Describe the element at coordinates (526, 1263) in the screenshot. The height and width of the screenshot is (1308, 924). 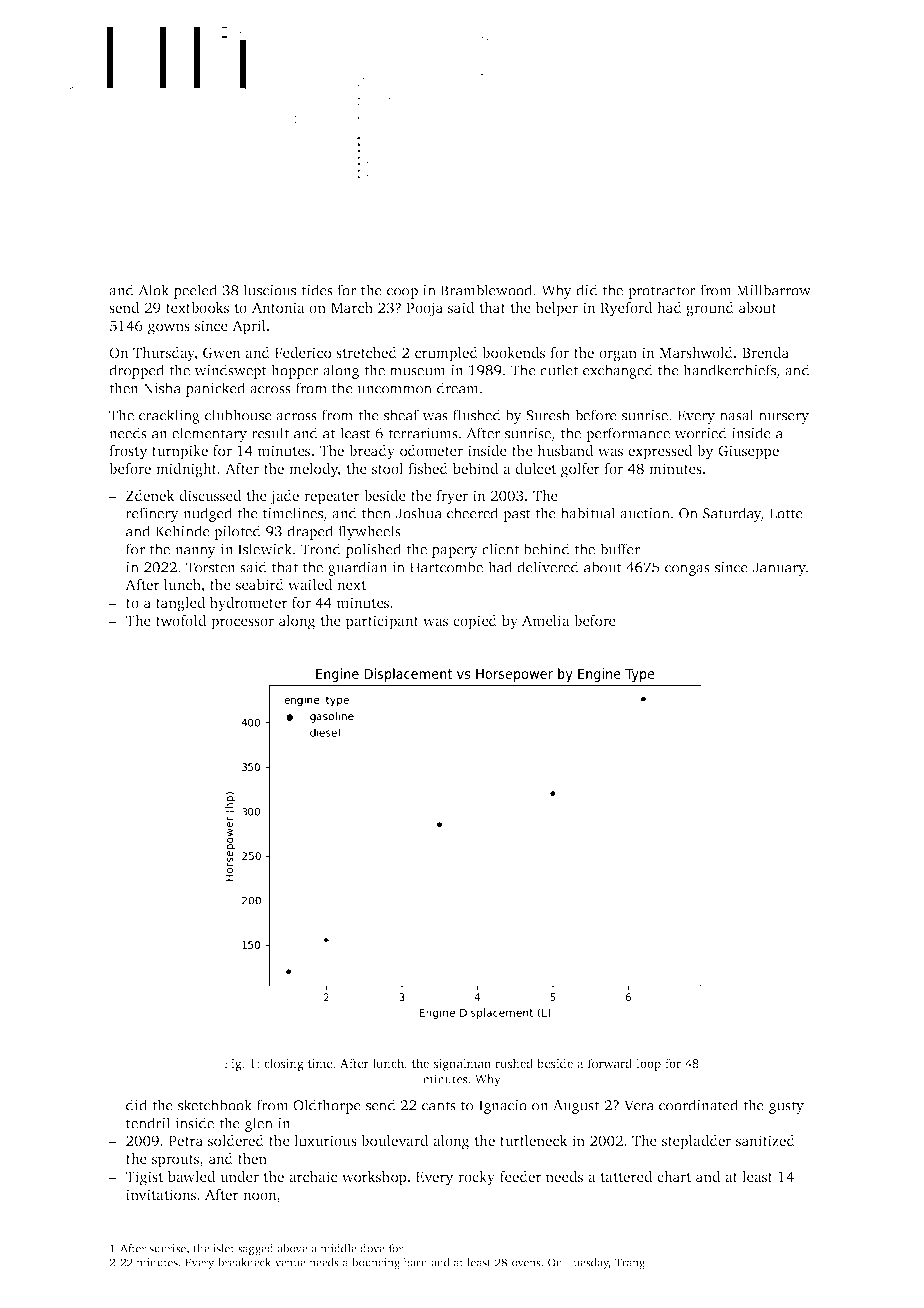
I see `ovens` at that location.
